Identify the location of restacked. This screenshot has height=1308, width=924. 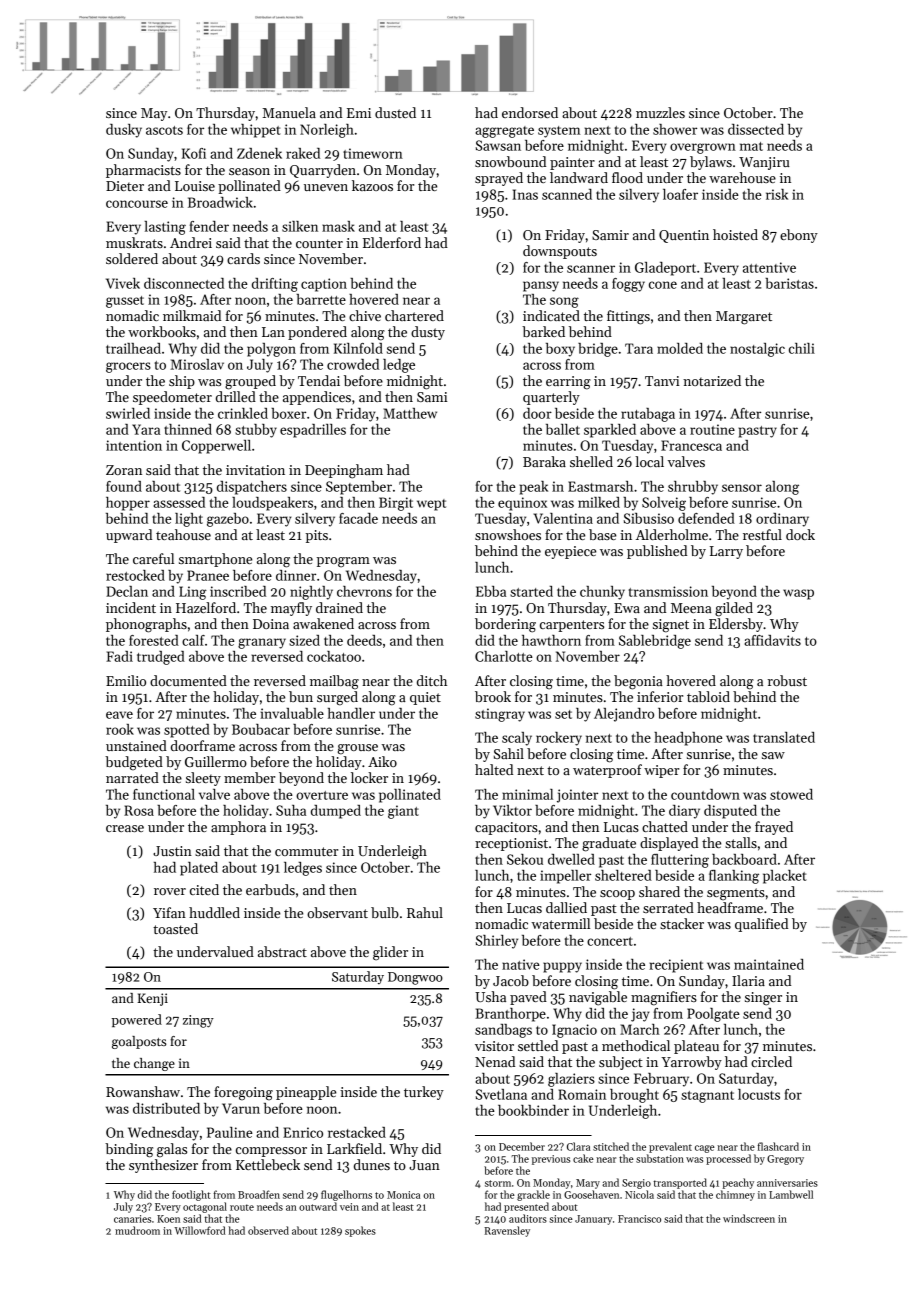
(357, 1132).
